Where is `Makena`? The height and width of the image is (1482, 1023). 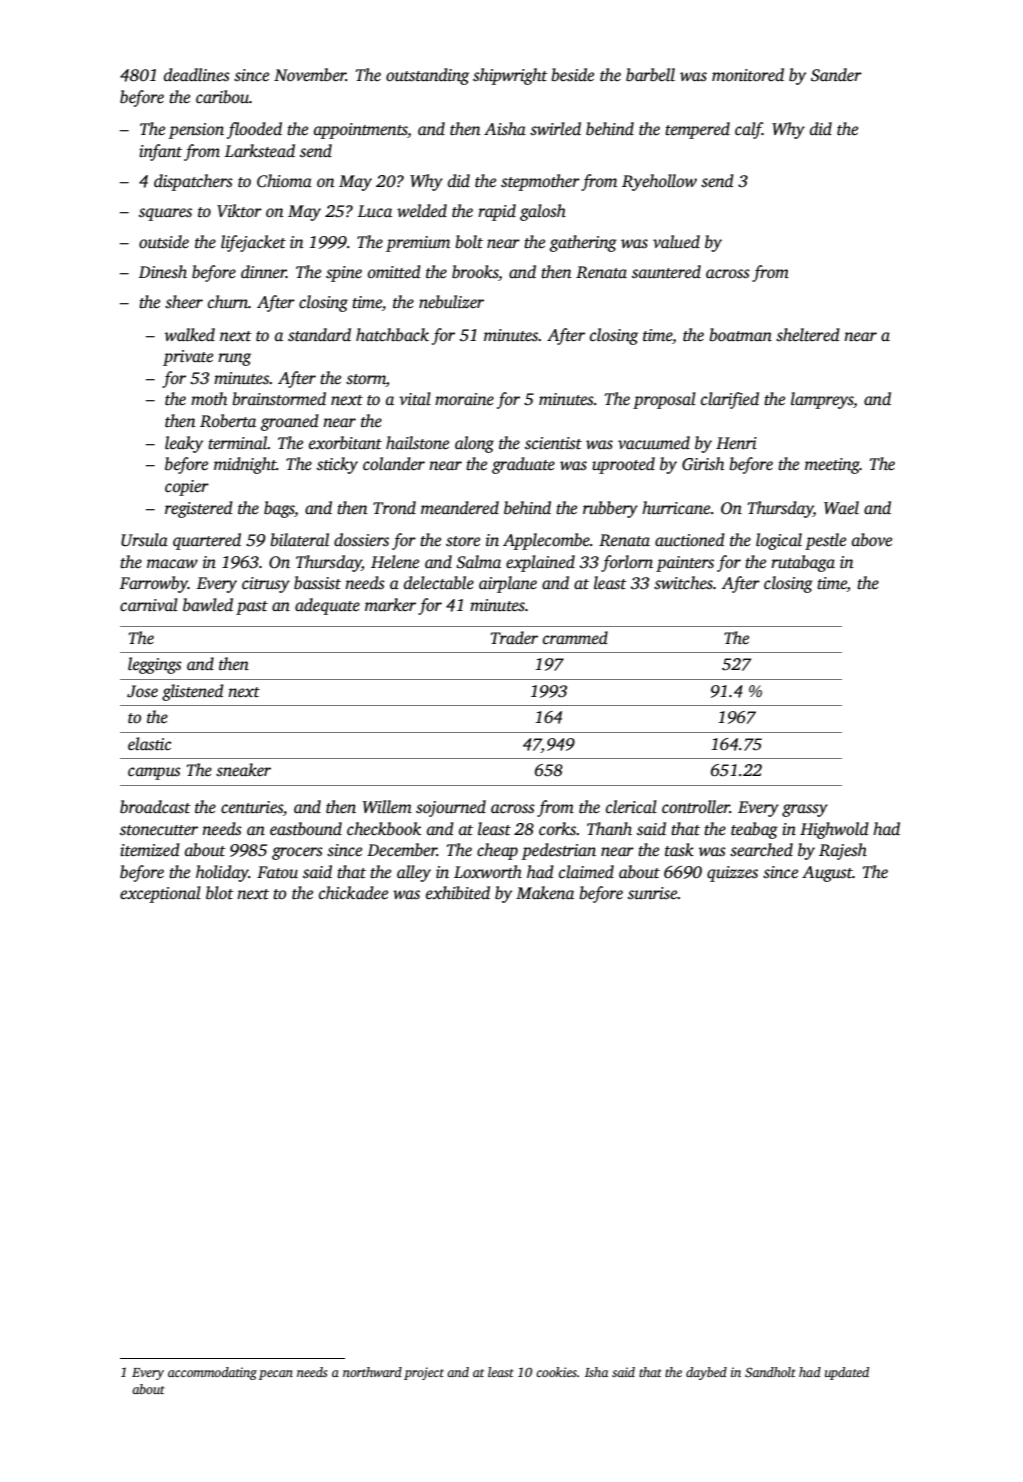 Makena is located at coordinates (545, 893).
